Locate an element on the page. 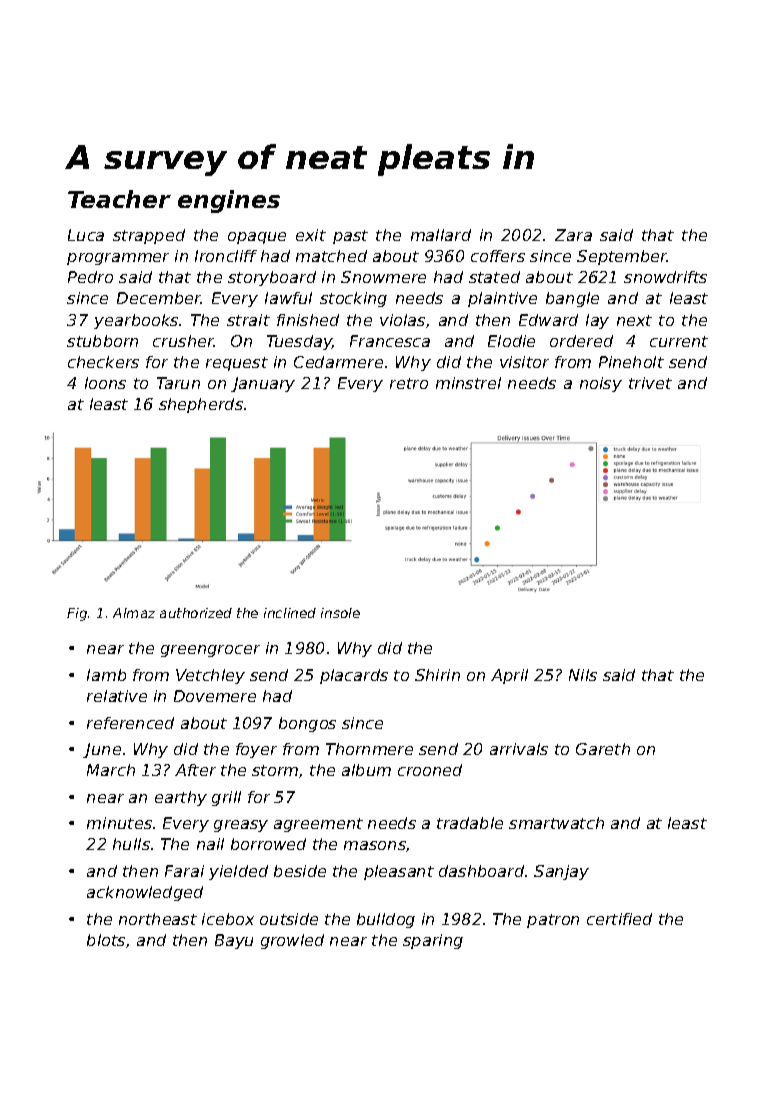 Image resolution: width=776 pixels, height=1101 pixels. engines is located at coordinates (229, 201).
